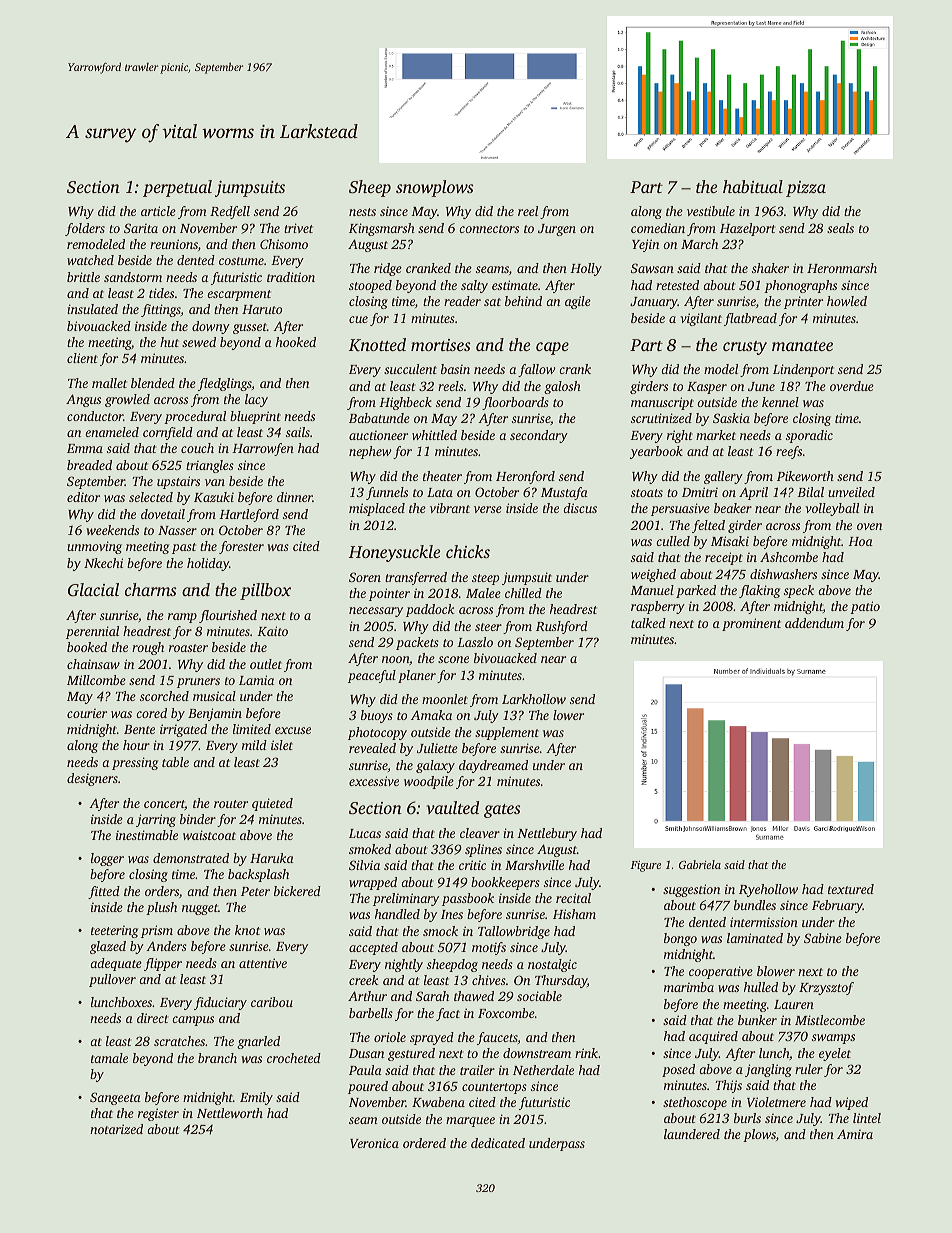 Image resolution: width=952 pixels, height=1233 pixels. What do you see at coordinates (757, 1020) in the image?
I see `bunker` at bounding box center [757, 1020].
